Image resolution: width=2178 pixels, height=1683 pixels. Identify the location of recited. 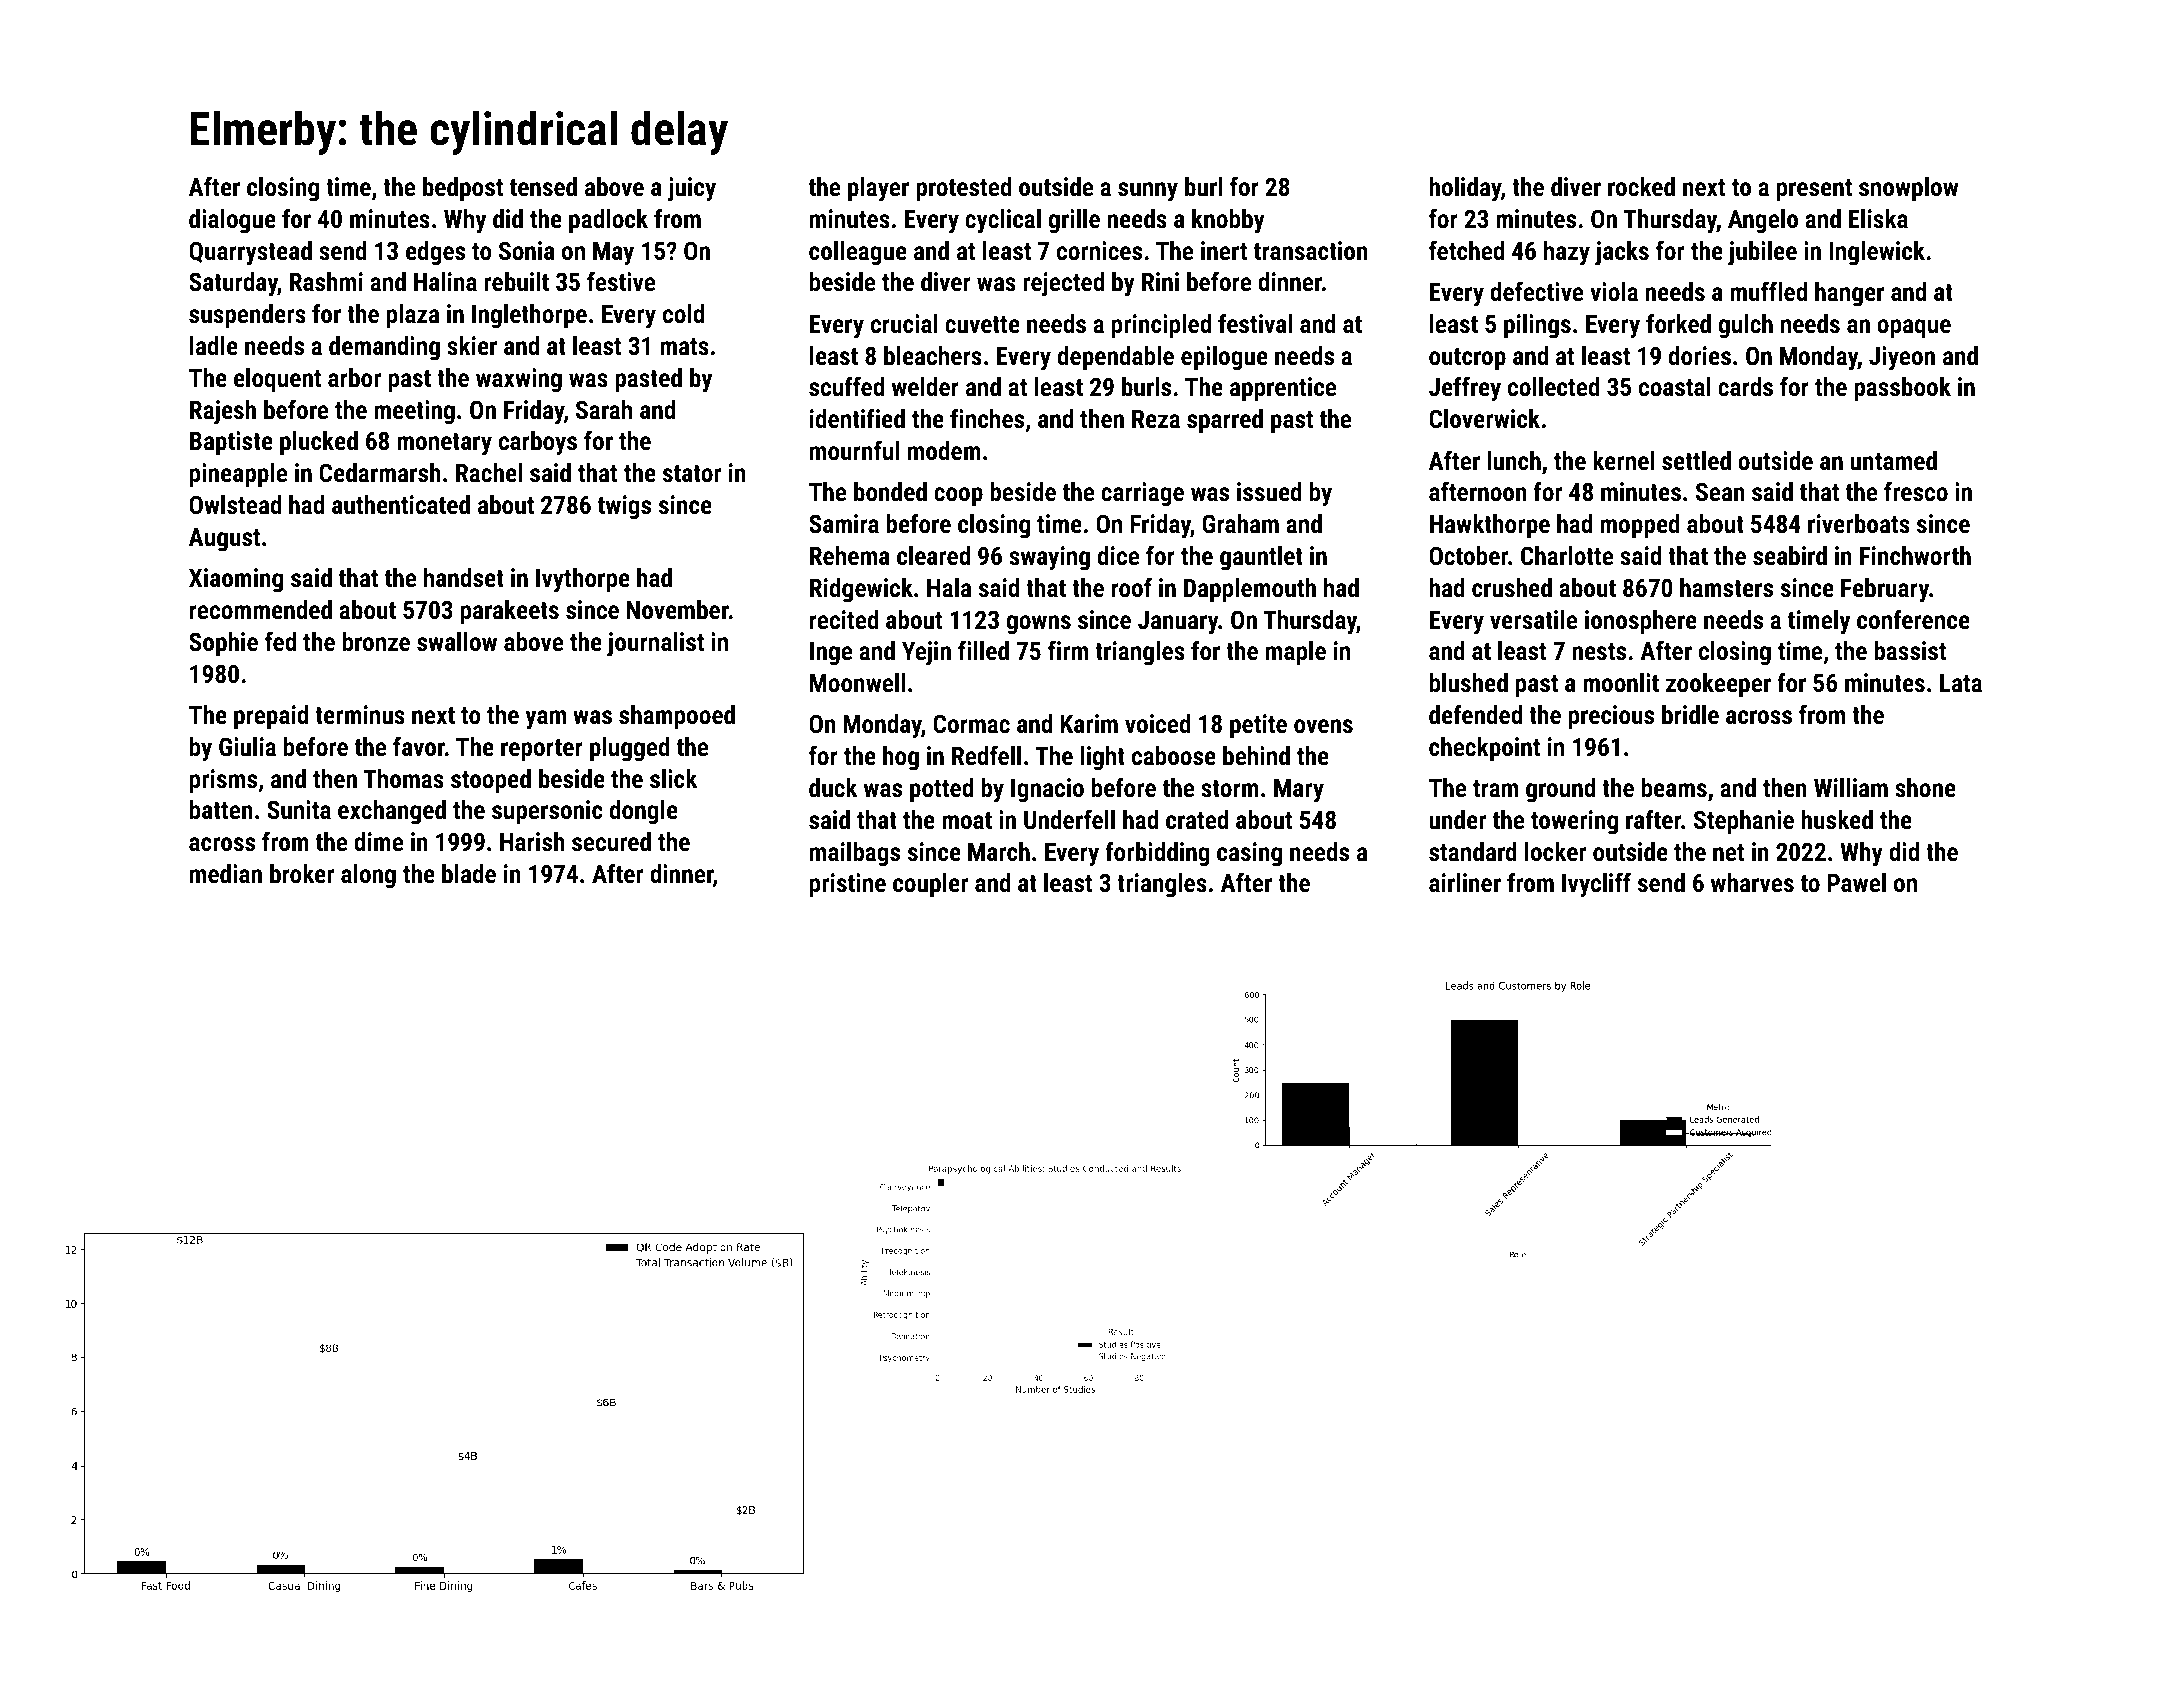
(844, 619).
